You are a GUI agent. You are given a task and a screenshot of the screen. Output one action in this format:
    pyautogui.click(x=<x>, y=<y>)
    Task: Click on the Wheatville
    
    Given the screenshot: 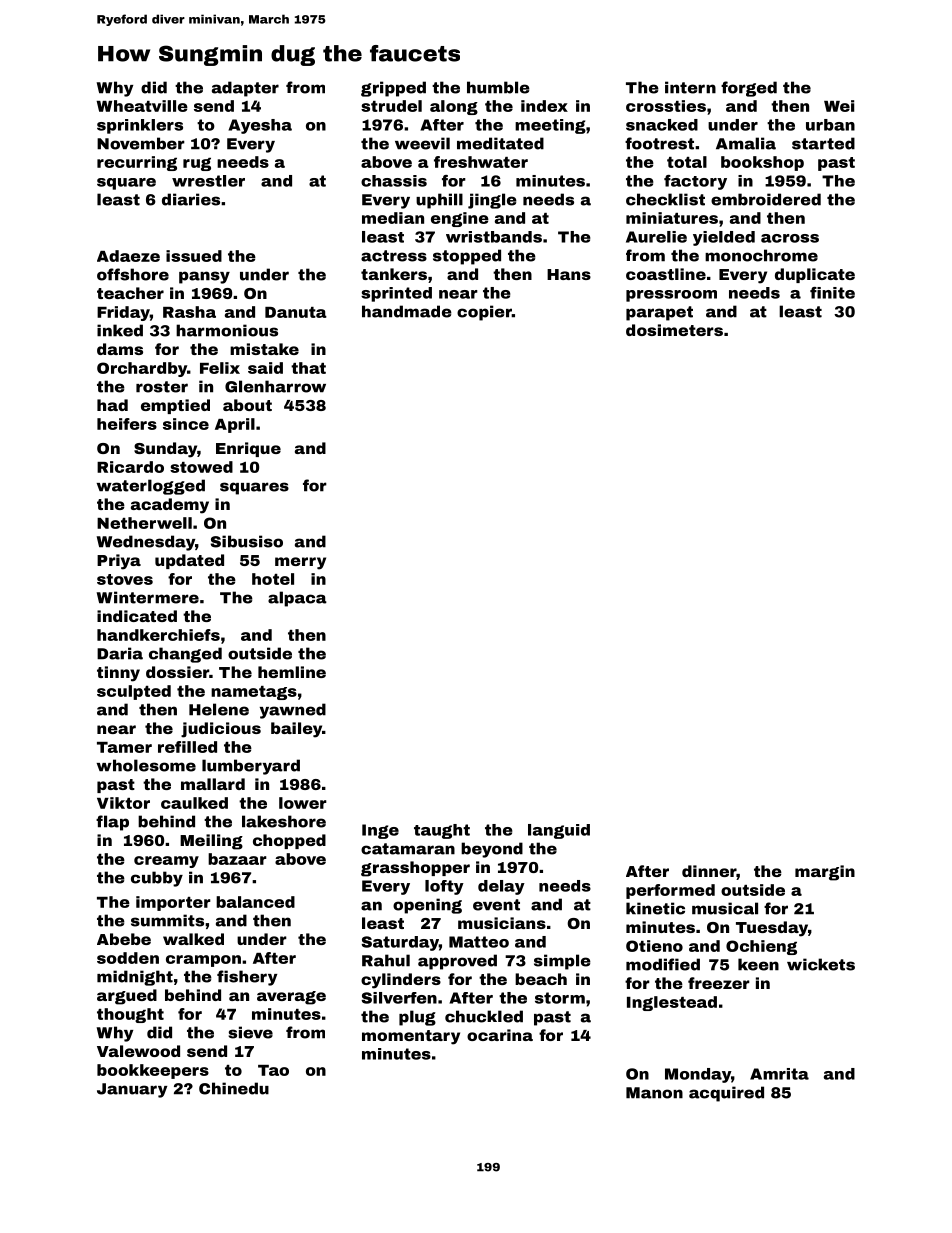 What is the action you would take?
    pyautogui.click(x=142, y=106)
